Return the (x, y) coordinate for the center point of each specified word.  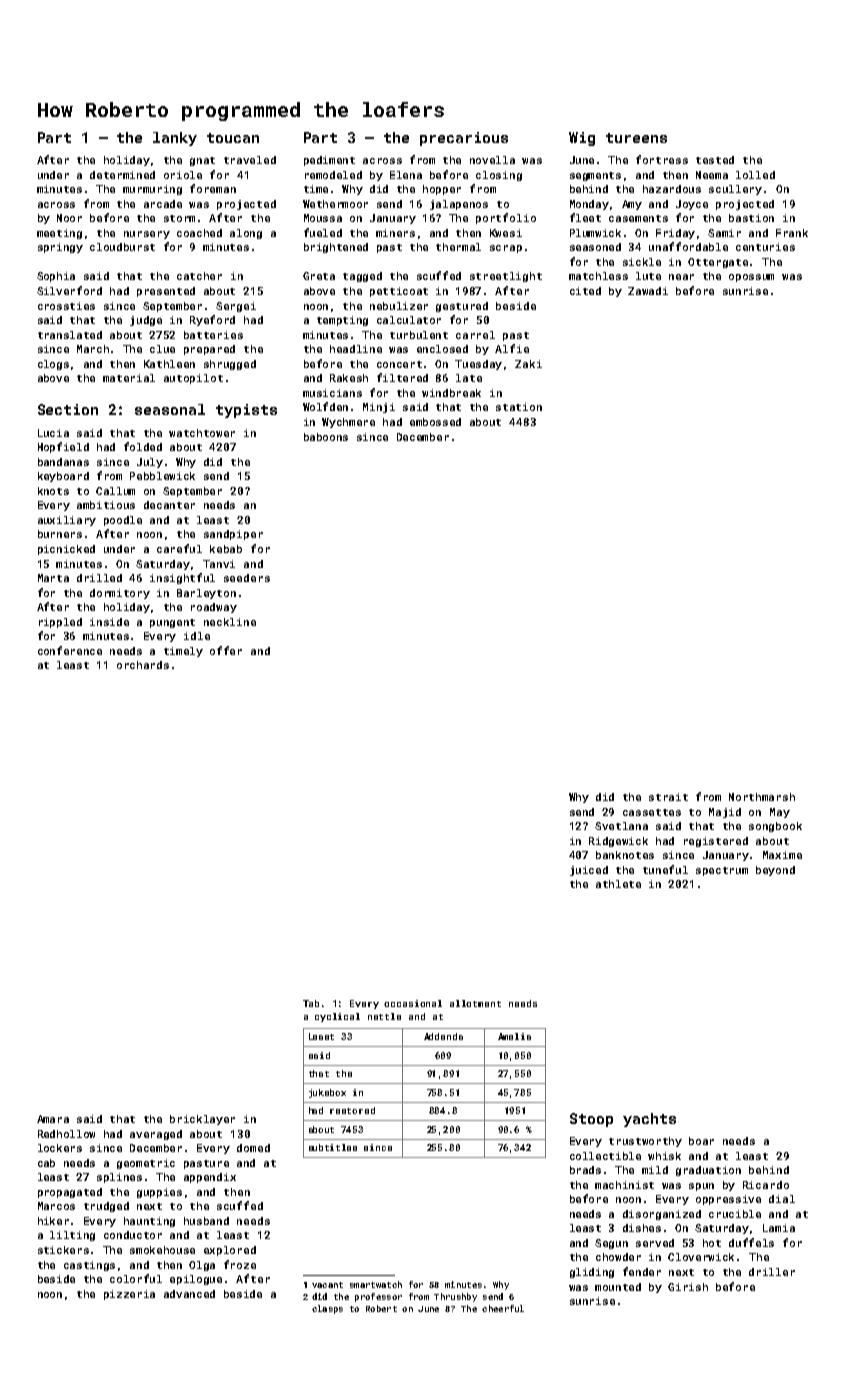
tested (715, 160)
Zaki (528, 364)
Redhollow (66, 1134)
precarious (464, 139)
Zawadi (648, 291)
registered (716, 842)
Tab (311, 1003)
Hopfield (63, 447)
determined (122, 175)
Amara (53, 1119)
